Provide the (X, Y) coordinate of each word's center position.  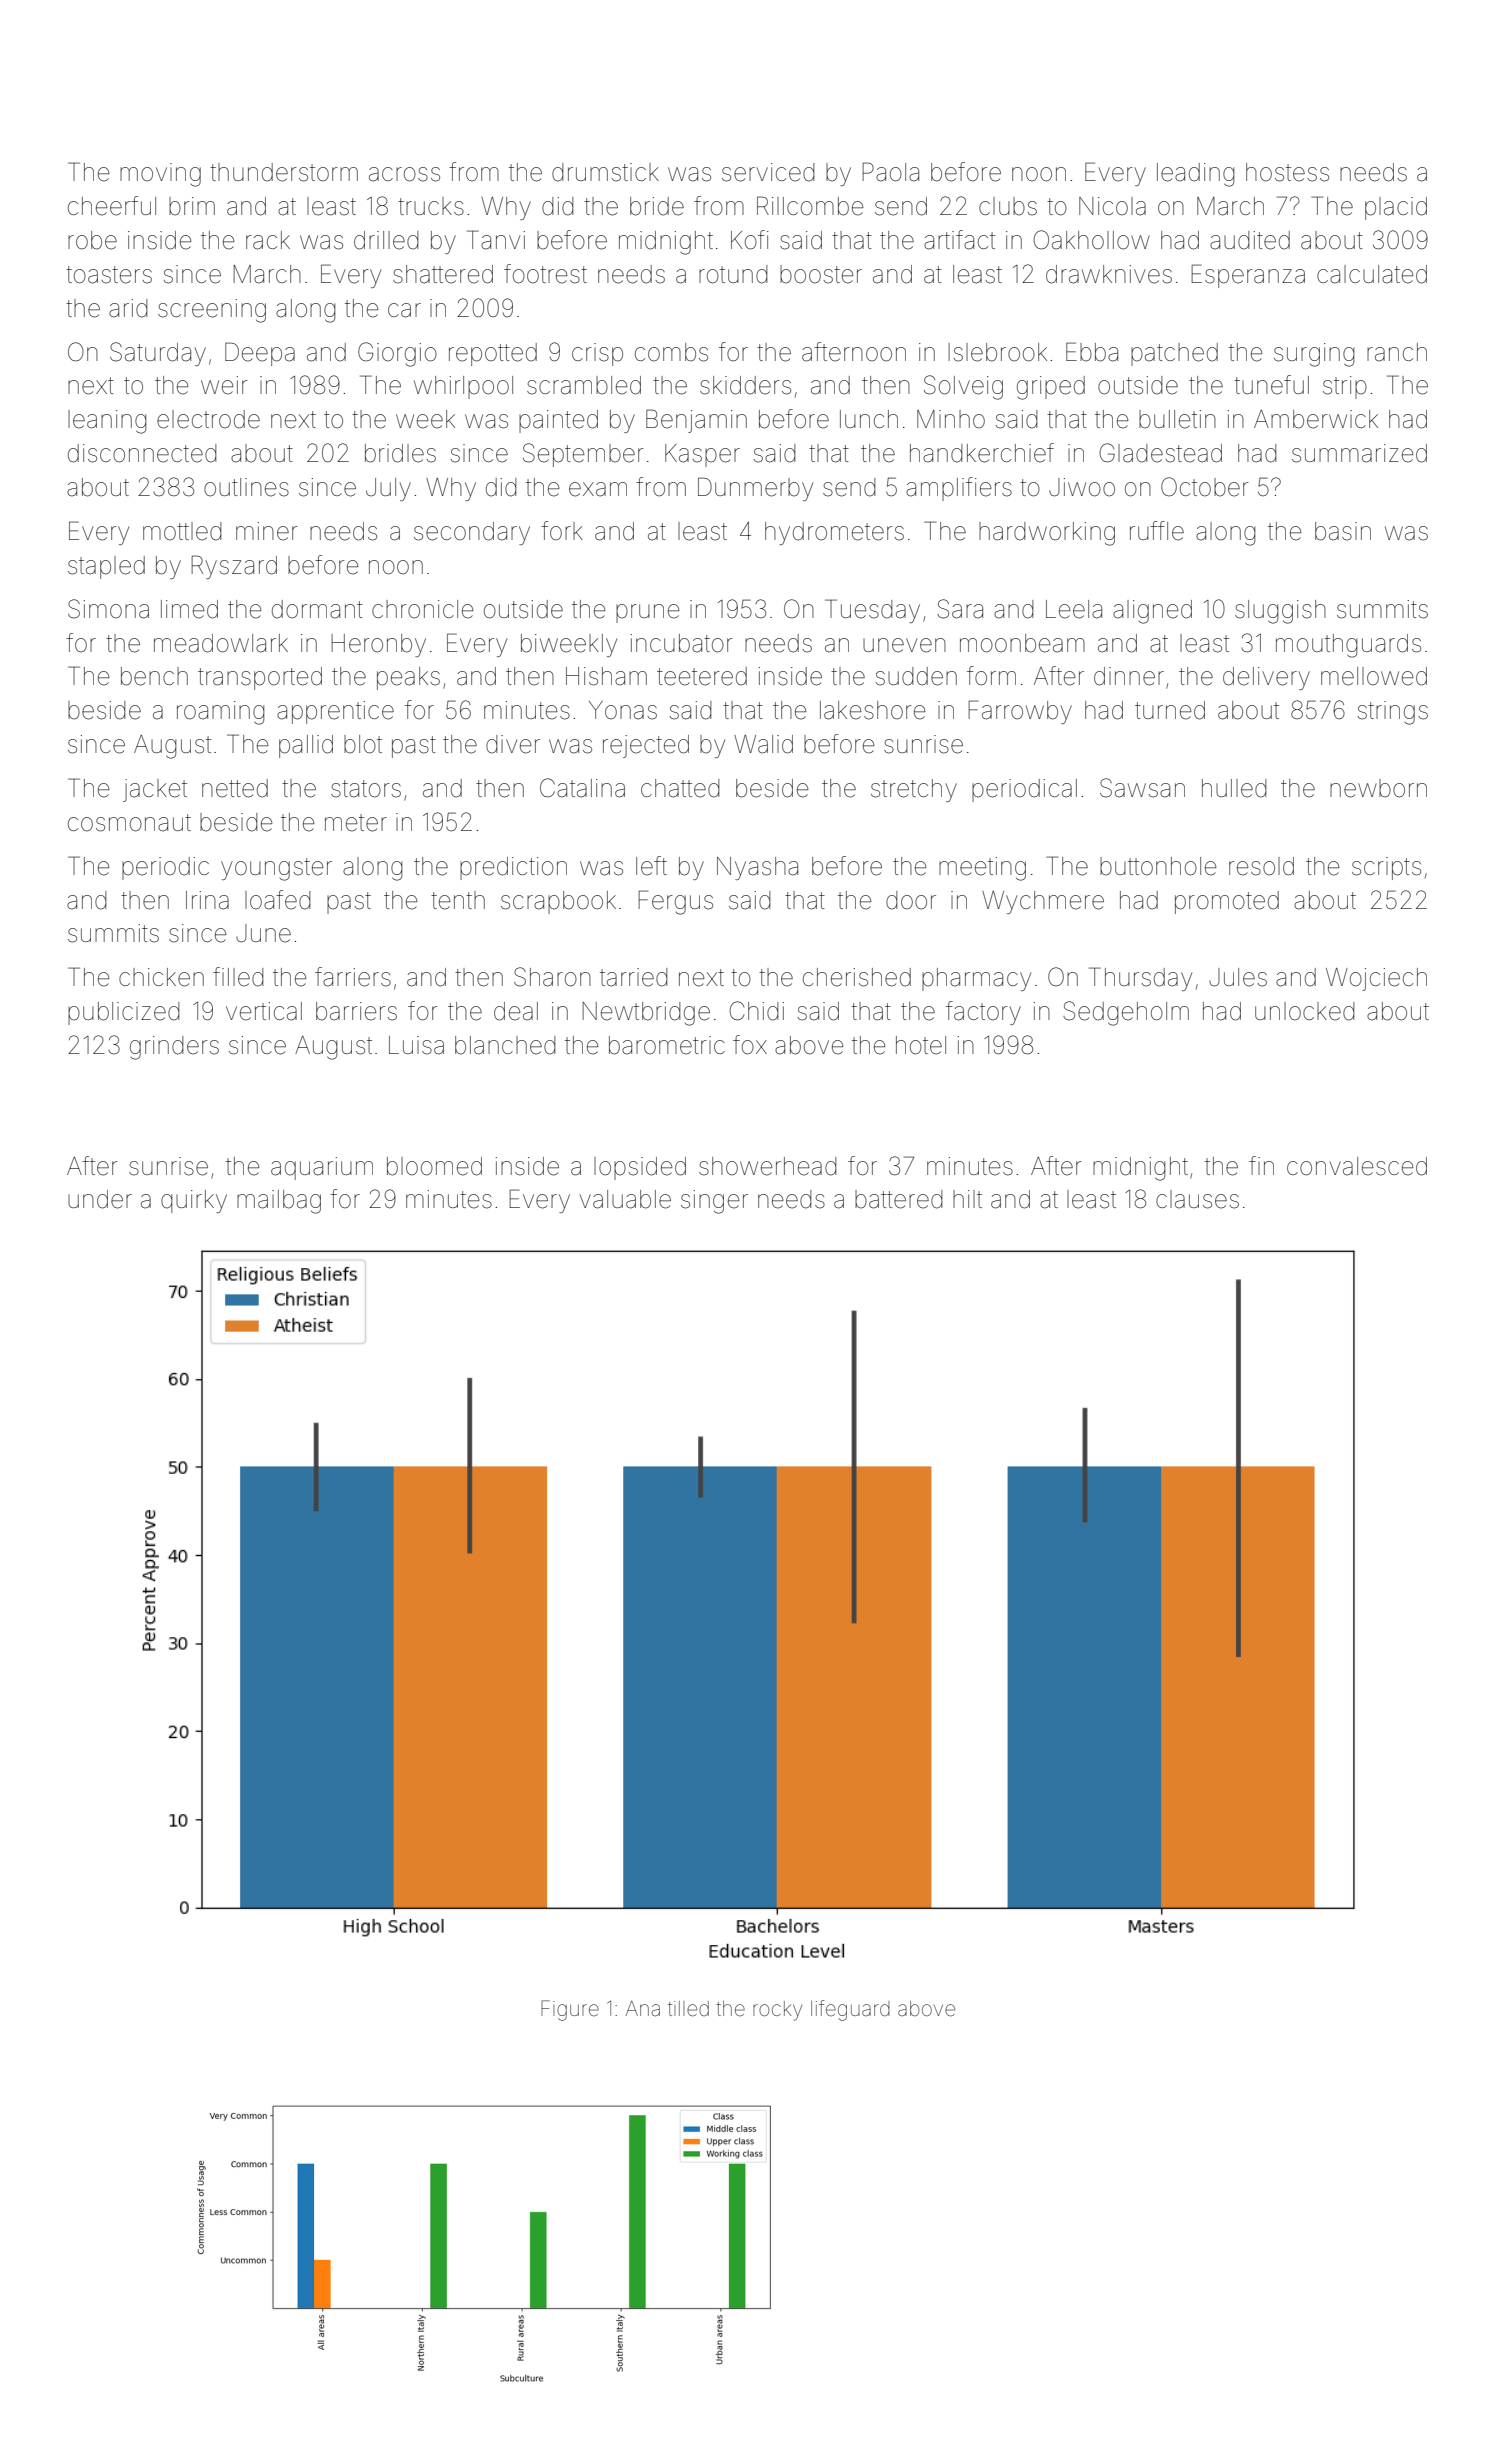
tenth (458, 900)
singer (714, 1202)
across (404, 174)
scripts (1386, 868)
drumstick (605, 172)
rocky (777, 2011)
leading (1195, 175)
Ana (643, 2008)
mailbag (279, 1202)
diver (513, 744)
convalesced (1357, 1166)
